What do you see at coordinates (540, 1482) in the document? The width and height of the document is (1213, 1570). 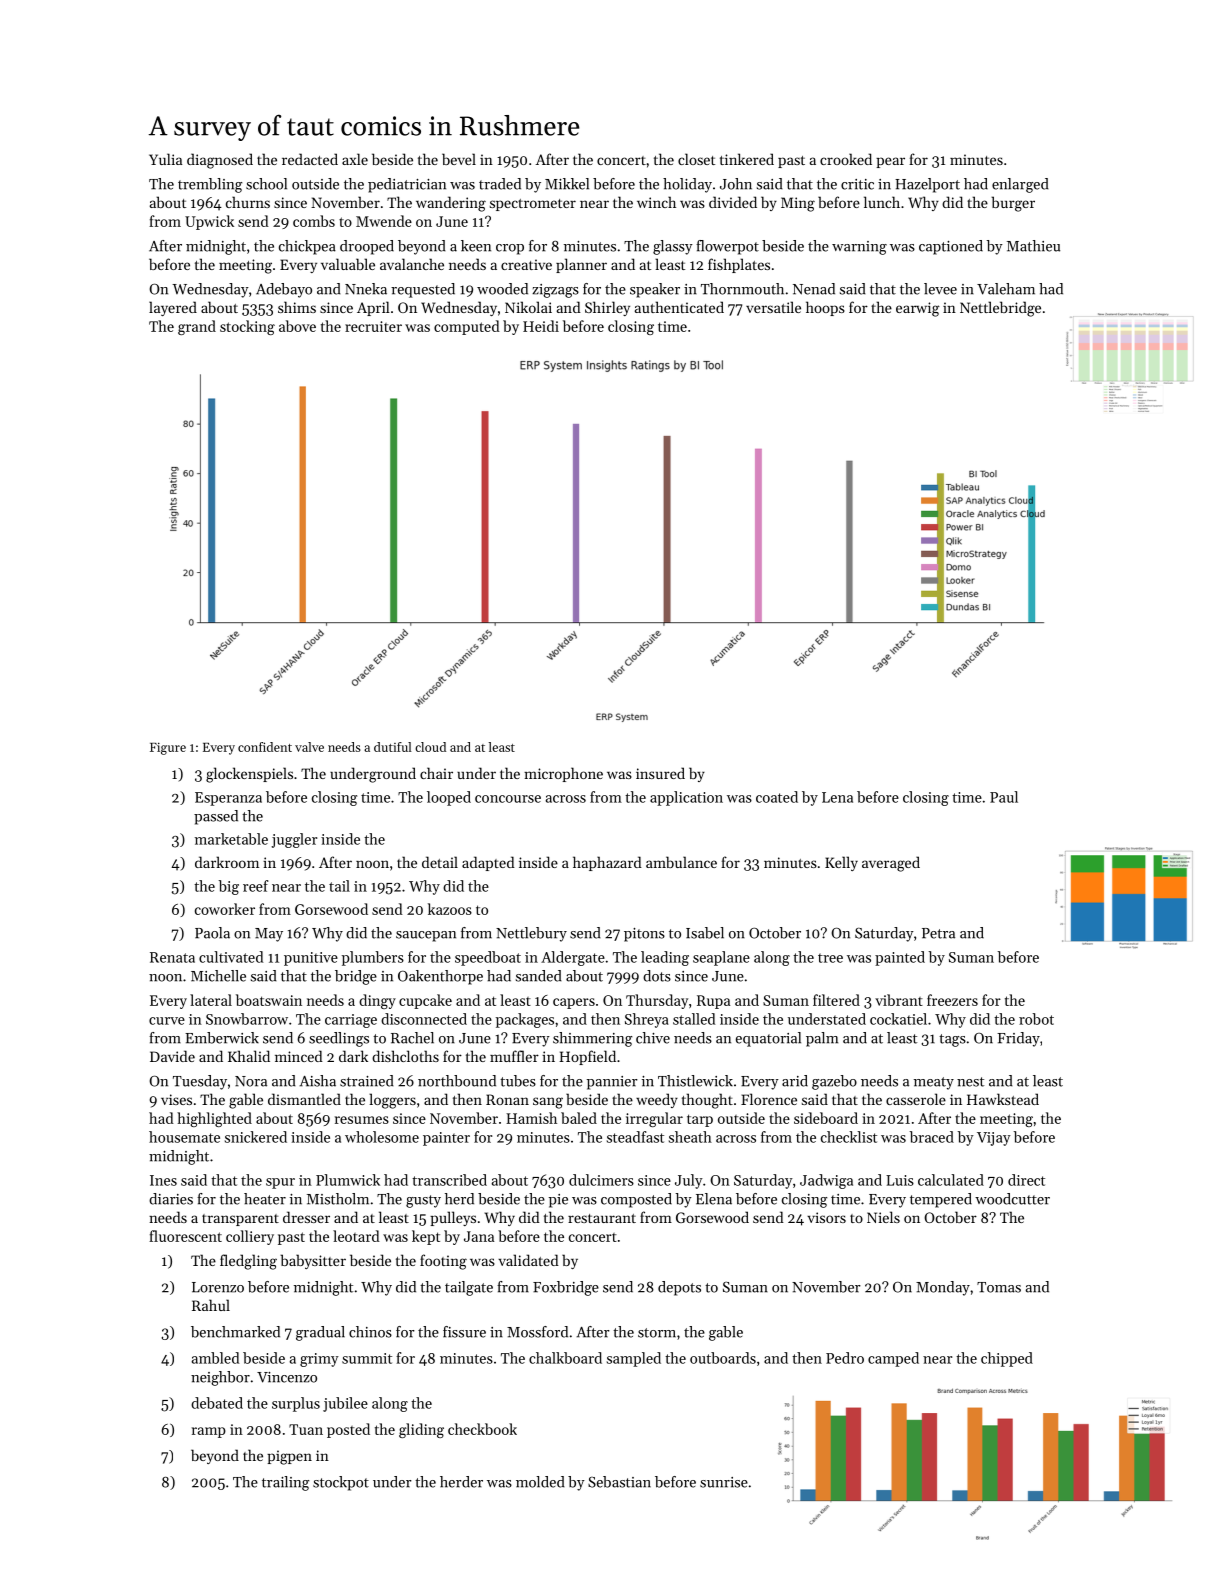 I see `molded` at bounding box center [540, 1482].
